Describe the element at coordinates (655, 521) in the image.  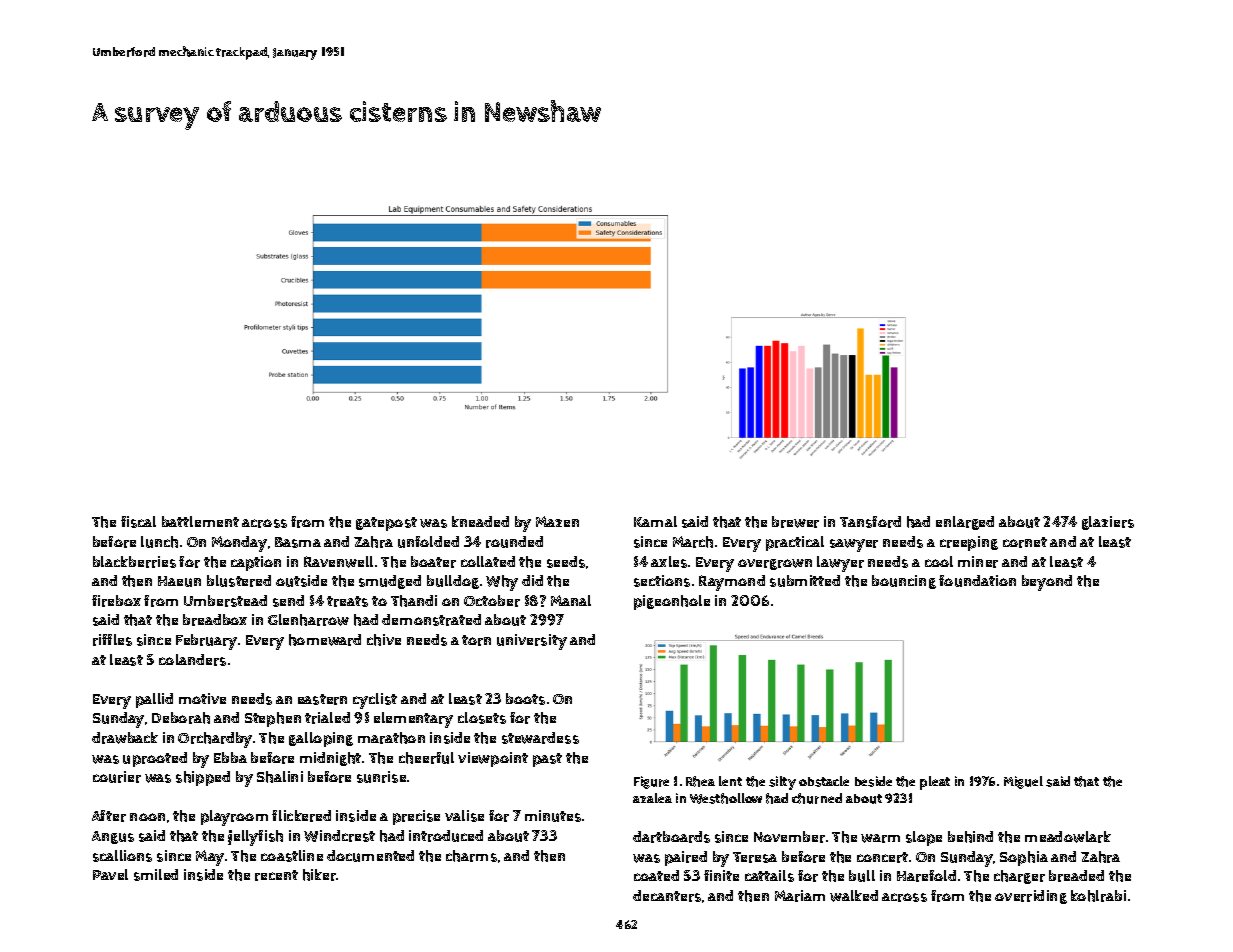
I see `Kamal` at that location.
